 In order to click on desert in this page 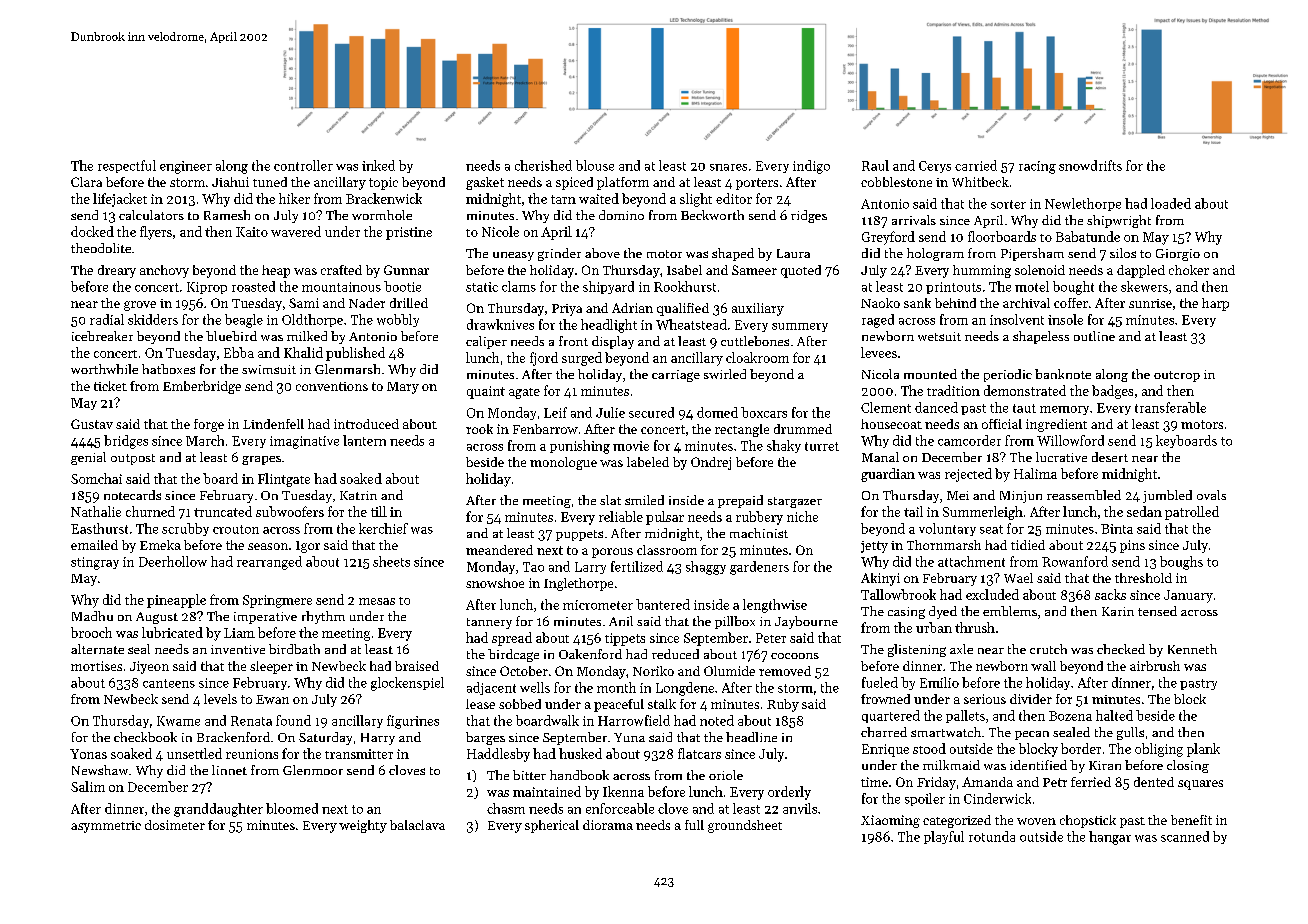, I will do `click(1110, 457)`.
